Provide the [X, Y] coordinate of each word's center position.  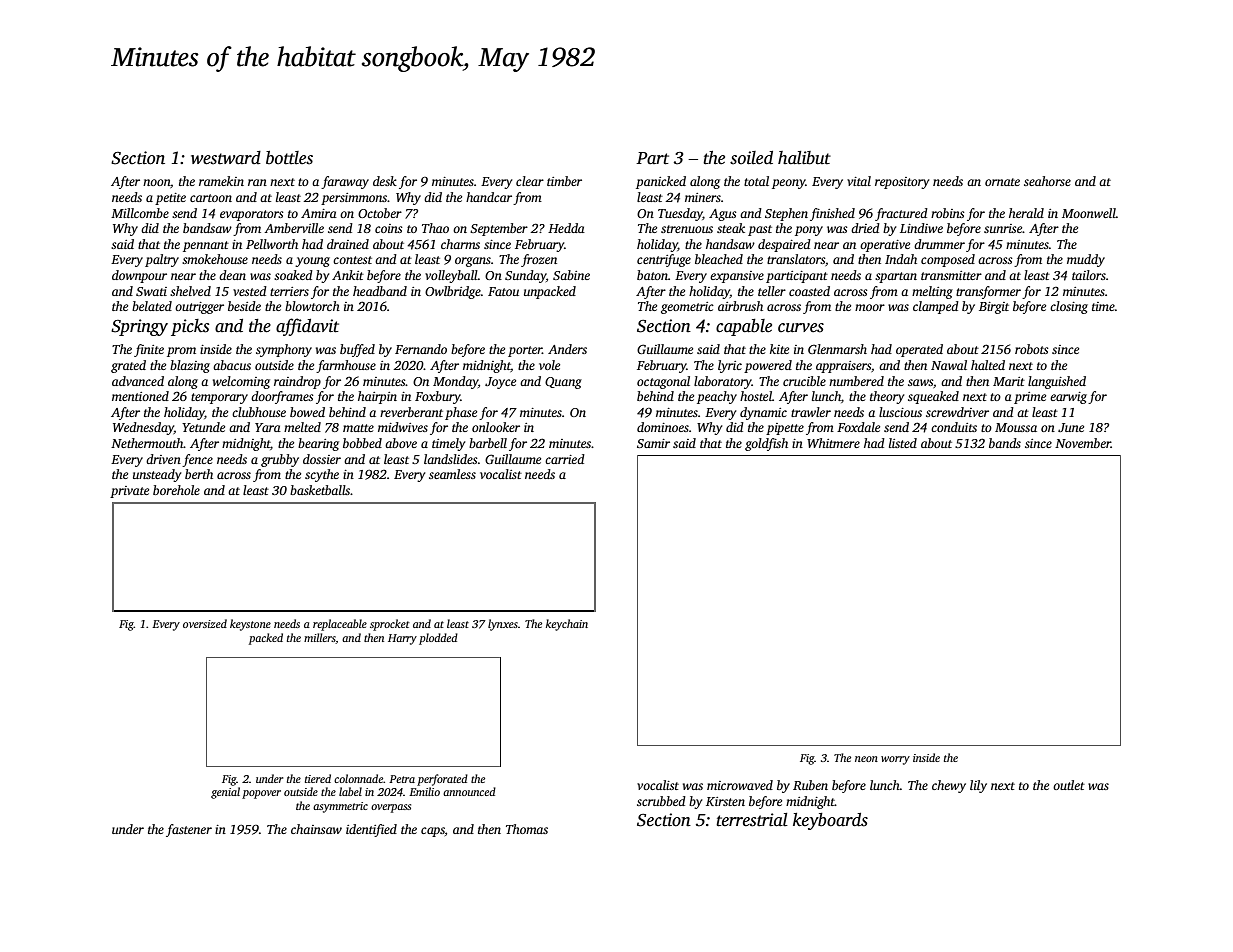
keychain [567, 625]
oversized [205, 623]
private [129, 492]
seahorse [1047, 181]
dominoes [663, 427]
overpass [391, 808]
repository [902, 183]
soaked [293, 275]
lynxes [503, 625]
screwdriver [957, 412]
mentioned [140, 396]
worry [895, 760]
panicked [661, 182]
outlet [1069, 785]
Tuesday [680, 214]
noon [157, 183]
